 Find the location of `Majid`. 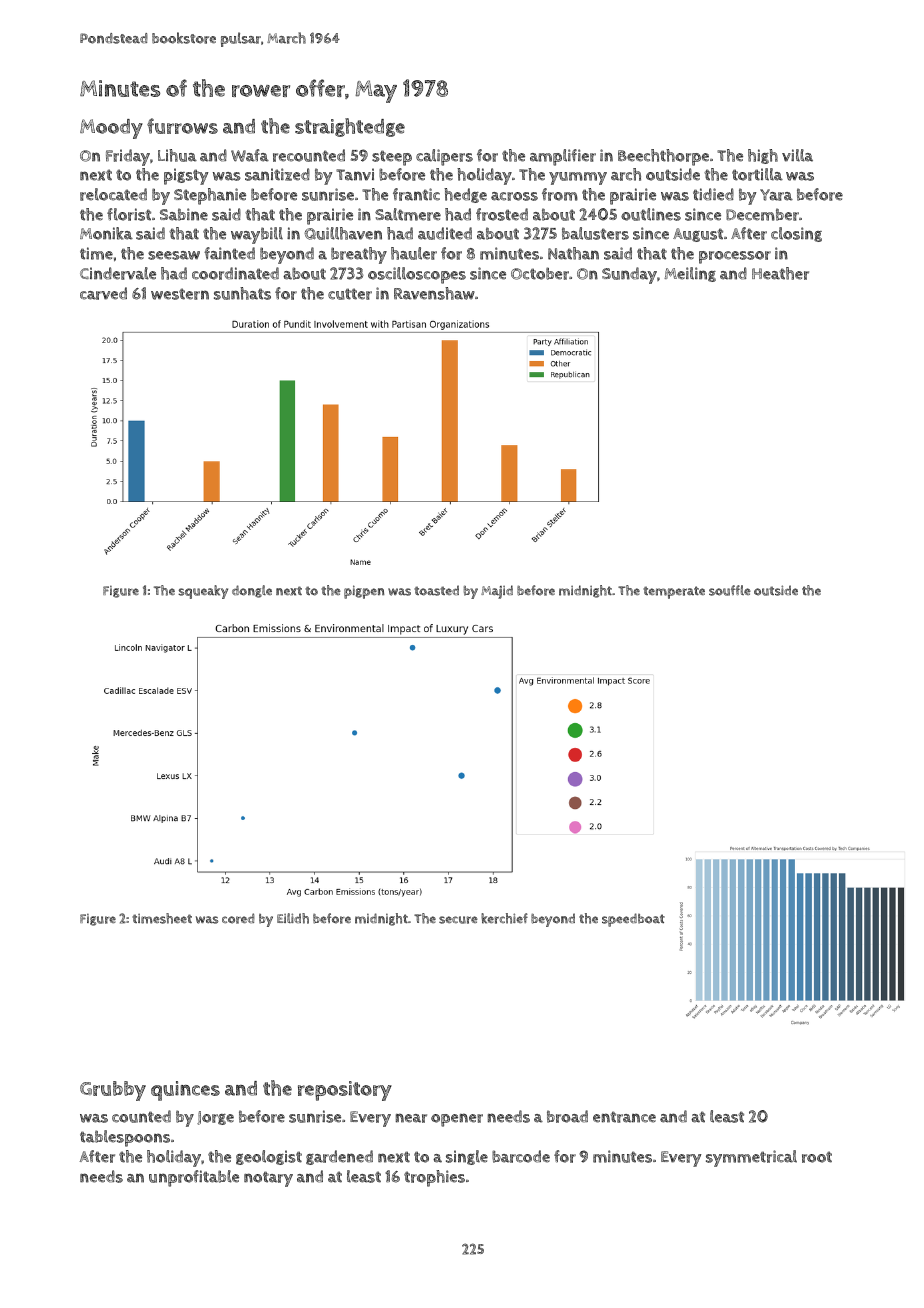

Majid is located at coordinates (497, 592).
